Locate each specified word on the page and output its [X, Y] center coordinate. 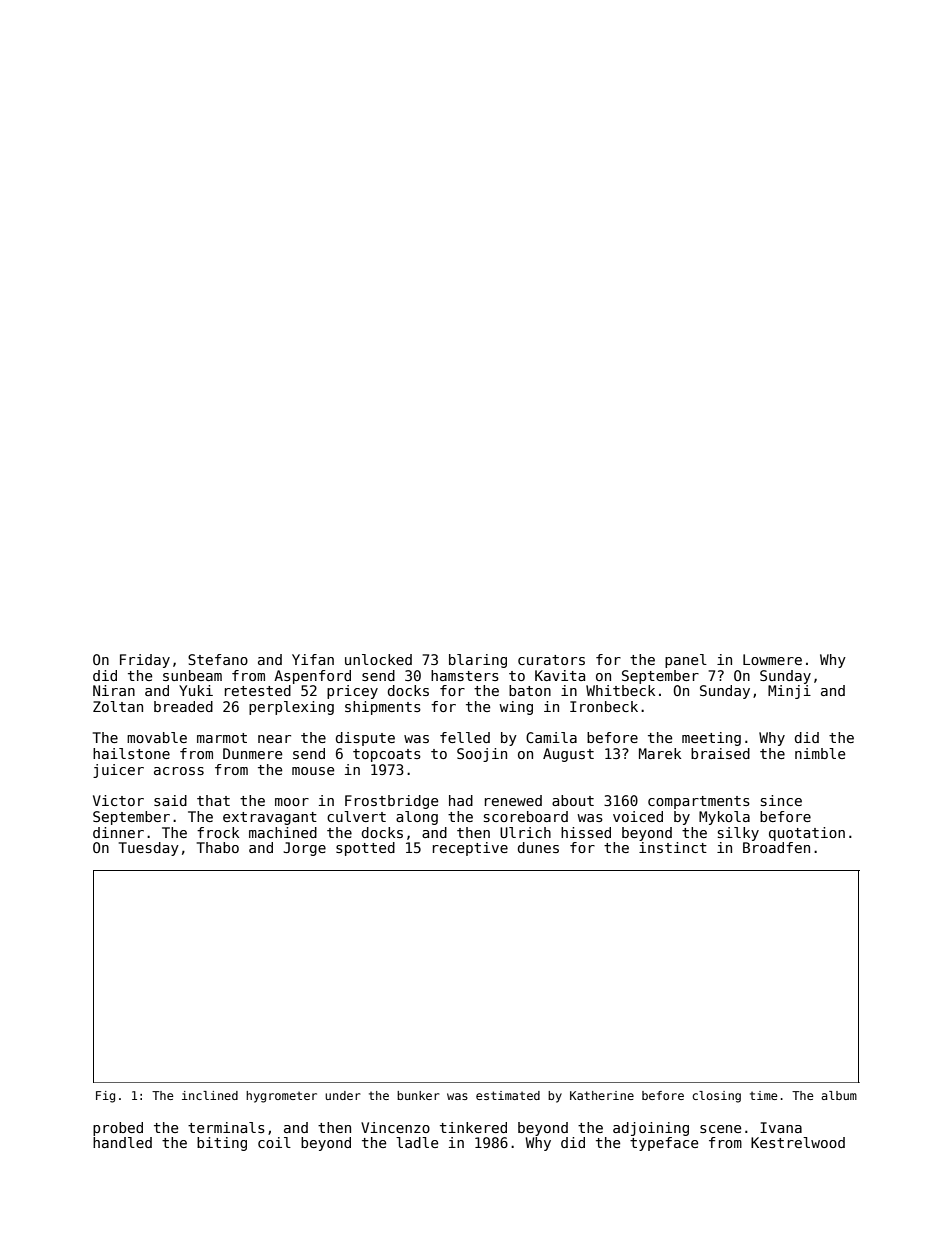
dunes [538, 847]
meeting [711, 739]
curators [551, 660]
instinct [673, 847]
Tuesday [149, 849]
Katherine [602, 1095]
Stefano [218, 659]
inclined [210, 1095]
